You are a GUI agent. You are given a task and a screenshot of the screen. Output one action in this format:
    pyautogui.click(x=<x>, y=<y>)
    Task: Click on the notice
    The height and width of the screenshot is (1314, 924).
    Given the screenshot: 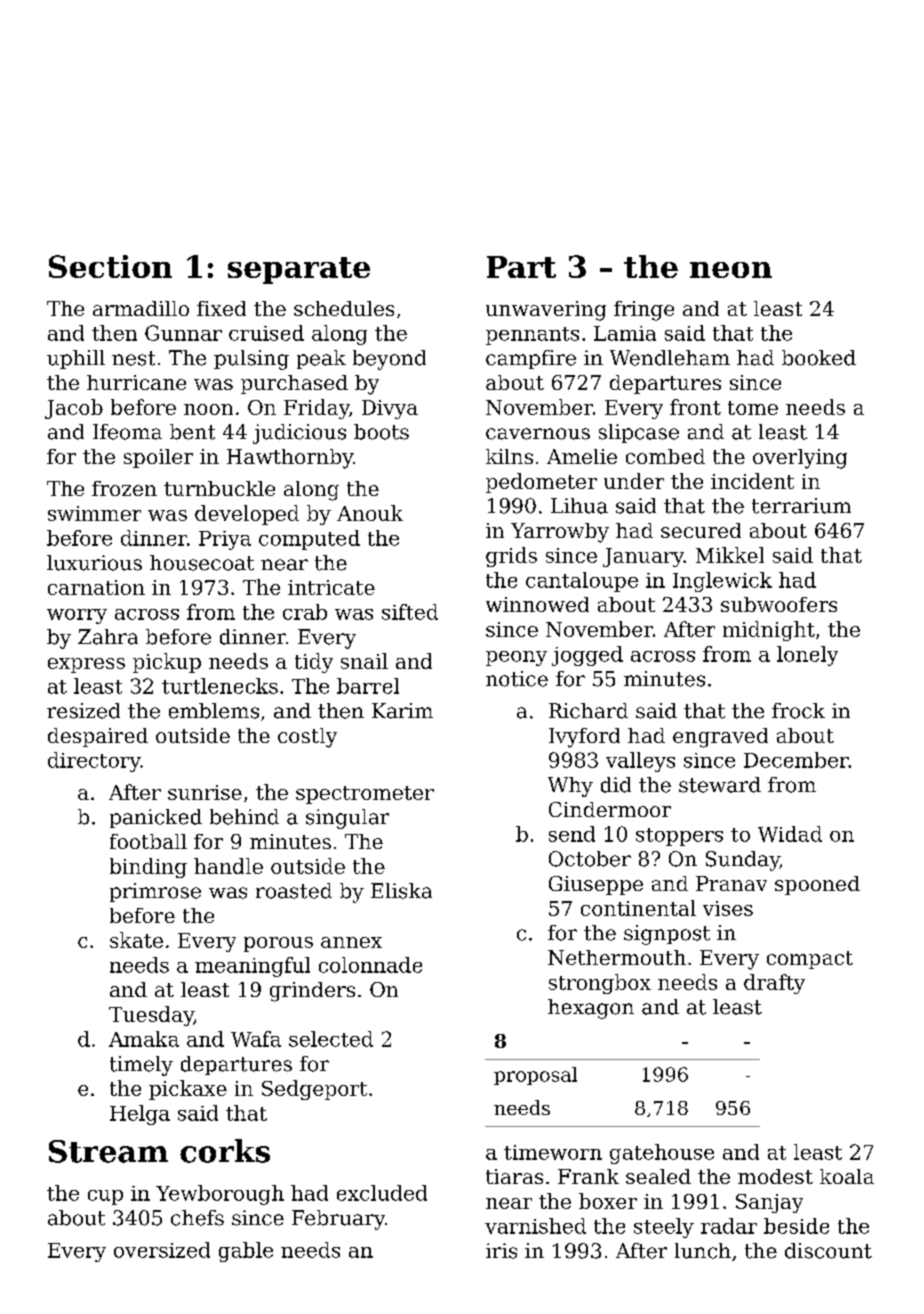 What is the action you would take?
    pyautogui.click(x=517, y=679)
